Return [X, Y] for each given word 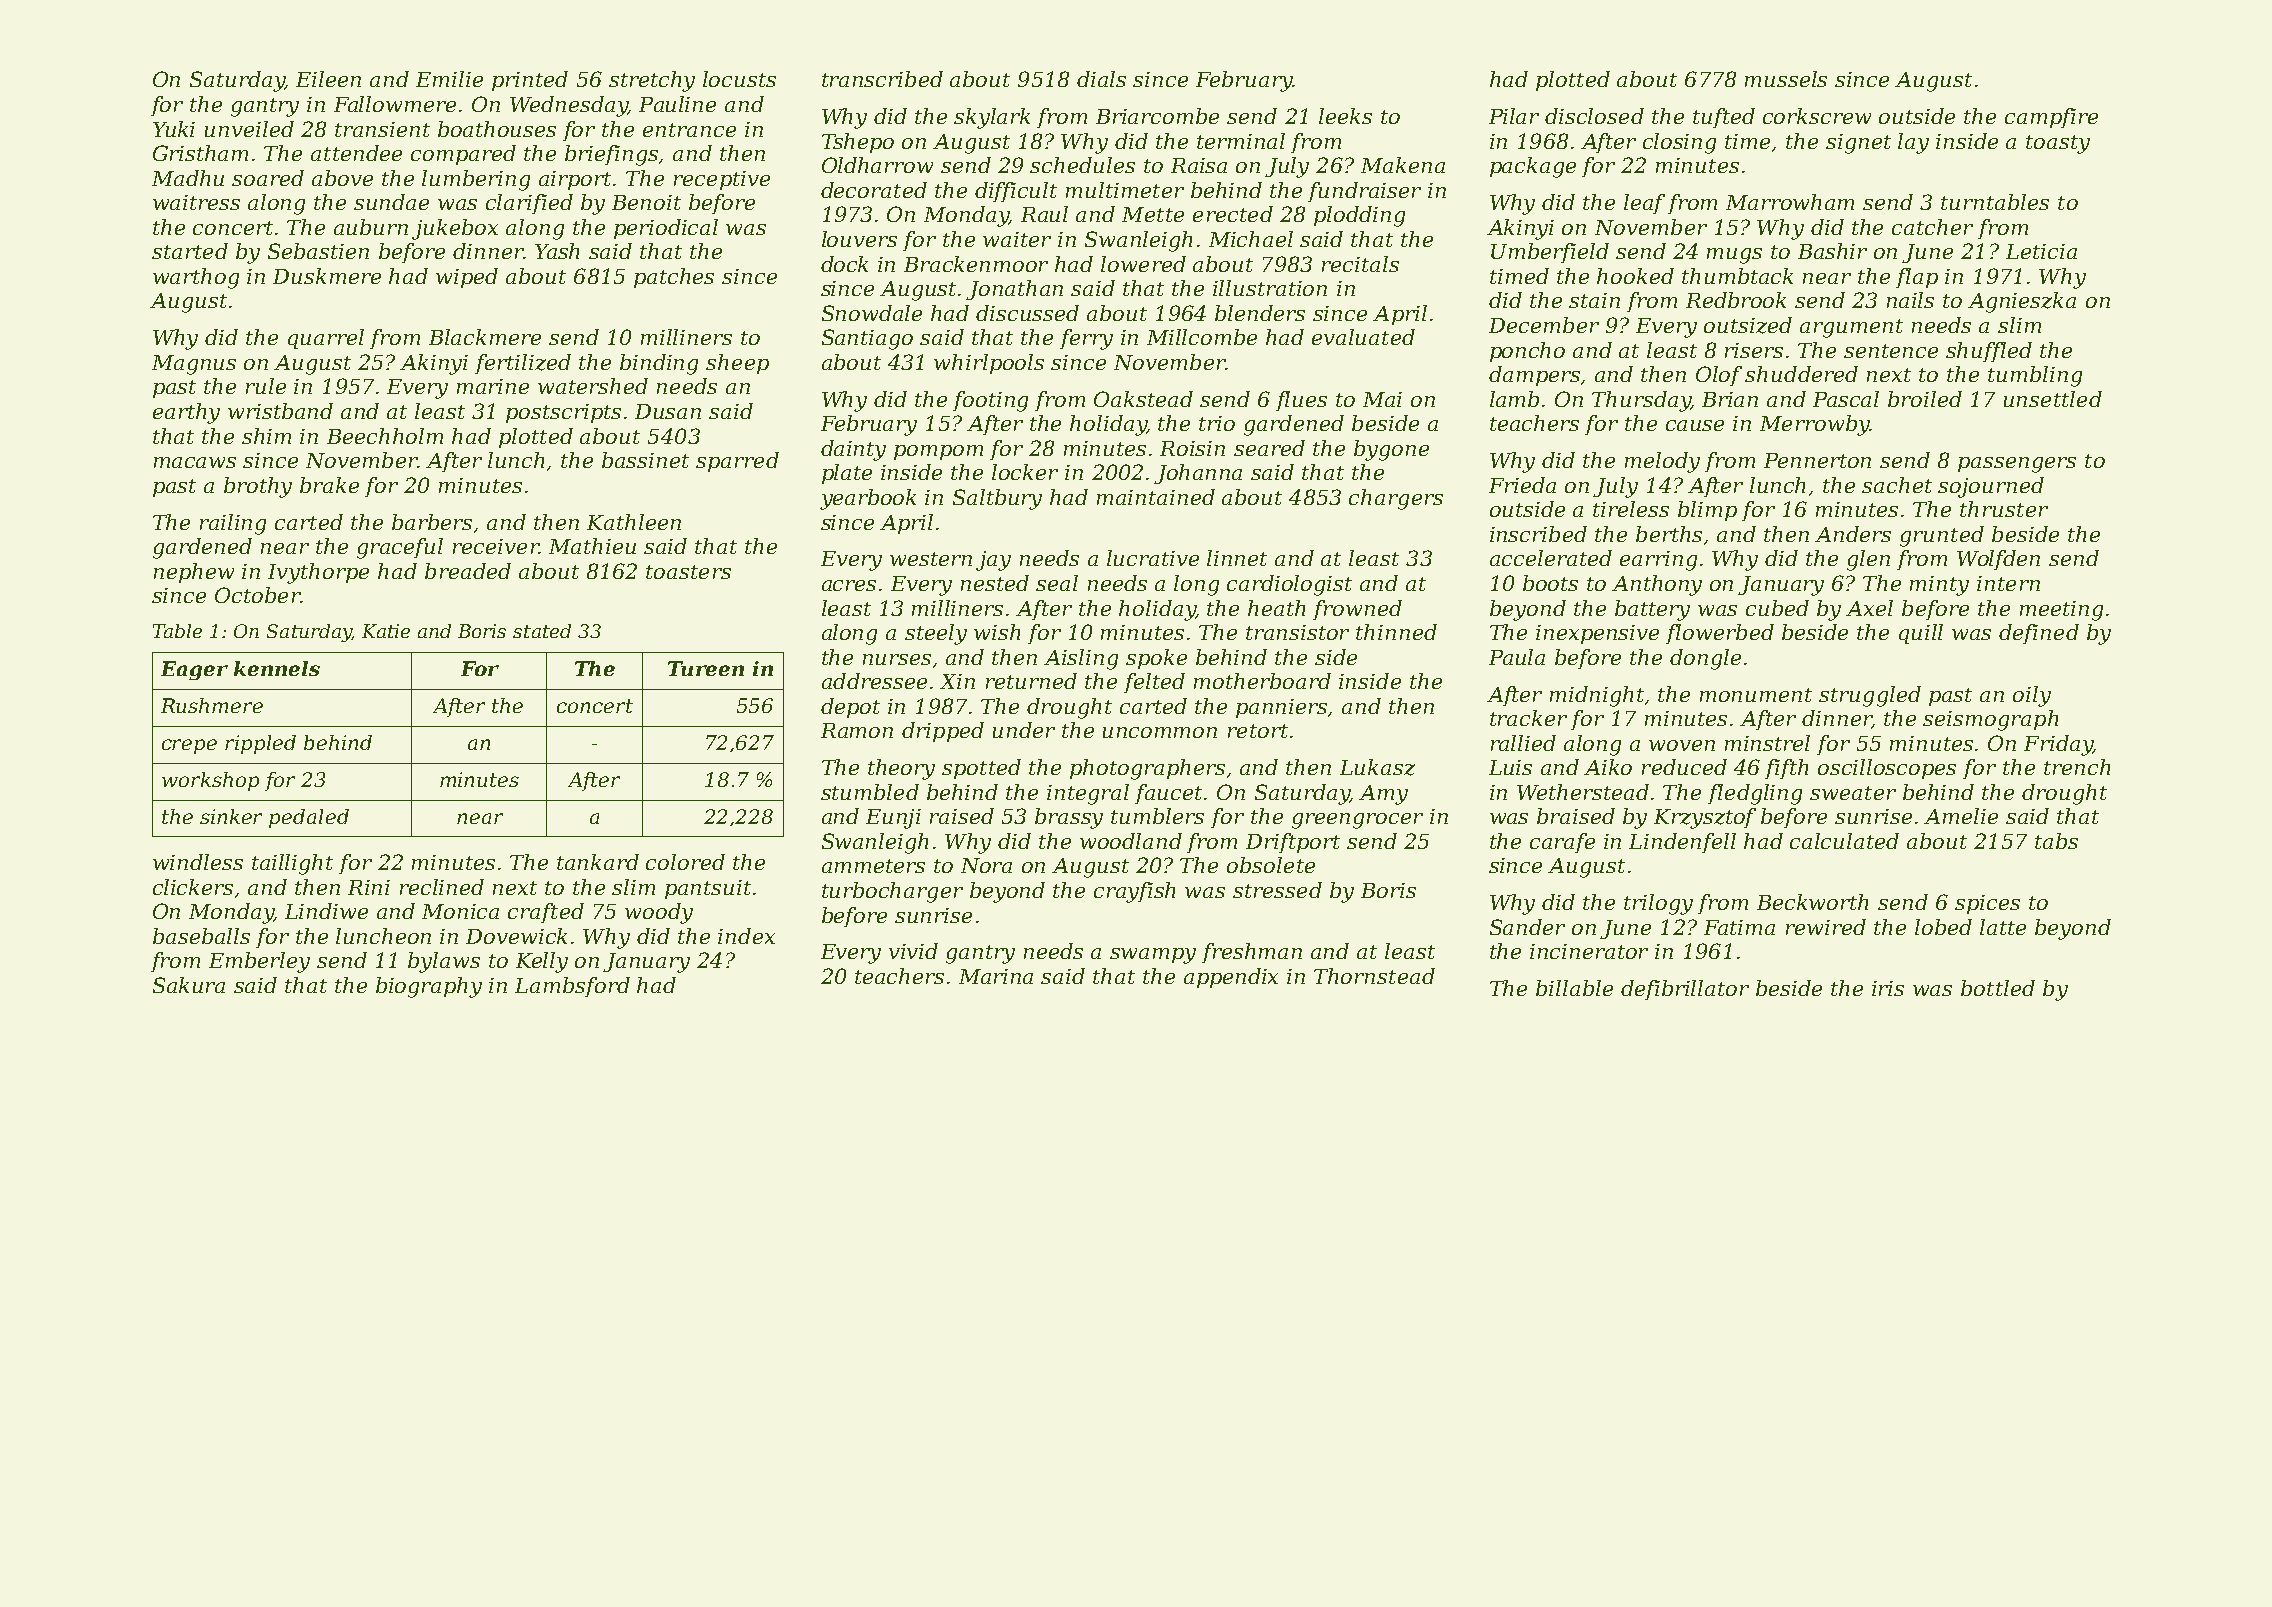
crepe [189, 746]
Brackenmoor [976, 264]
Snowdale [872, 313]
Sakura [189, 985]
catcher [1932, 227]
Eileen [328, 79]
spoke [1156, 659]
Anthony [1657, 585]
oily [2032, 696]
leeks [1345, 116]
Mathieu [592, 546]
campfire [2051, 118]
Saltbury [997, 499]
